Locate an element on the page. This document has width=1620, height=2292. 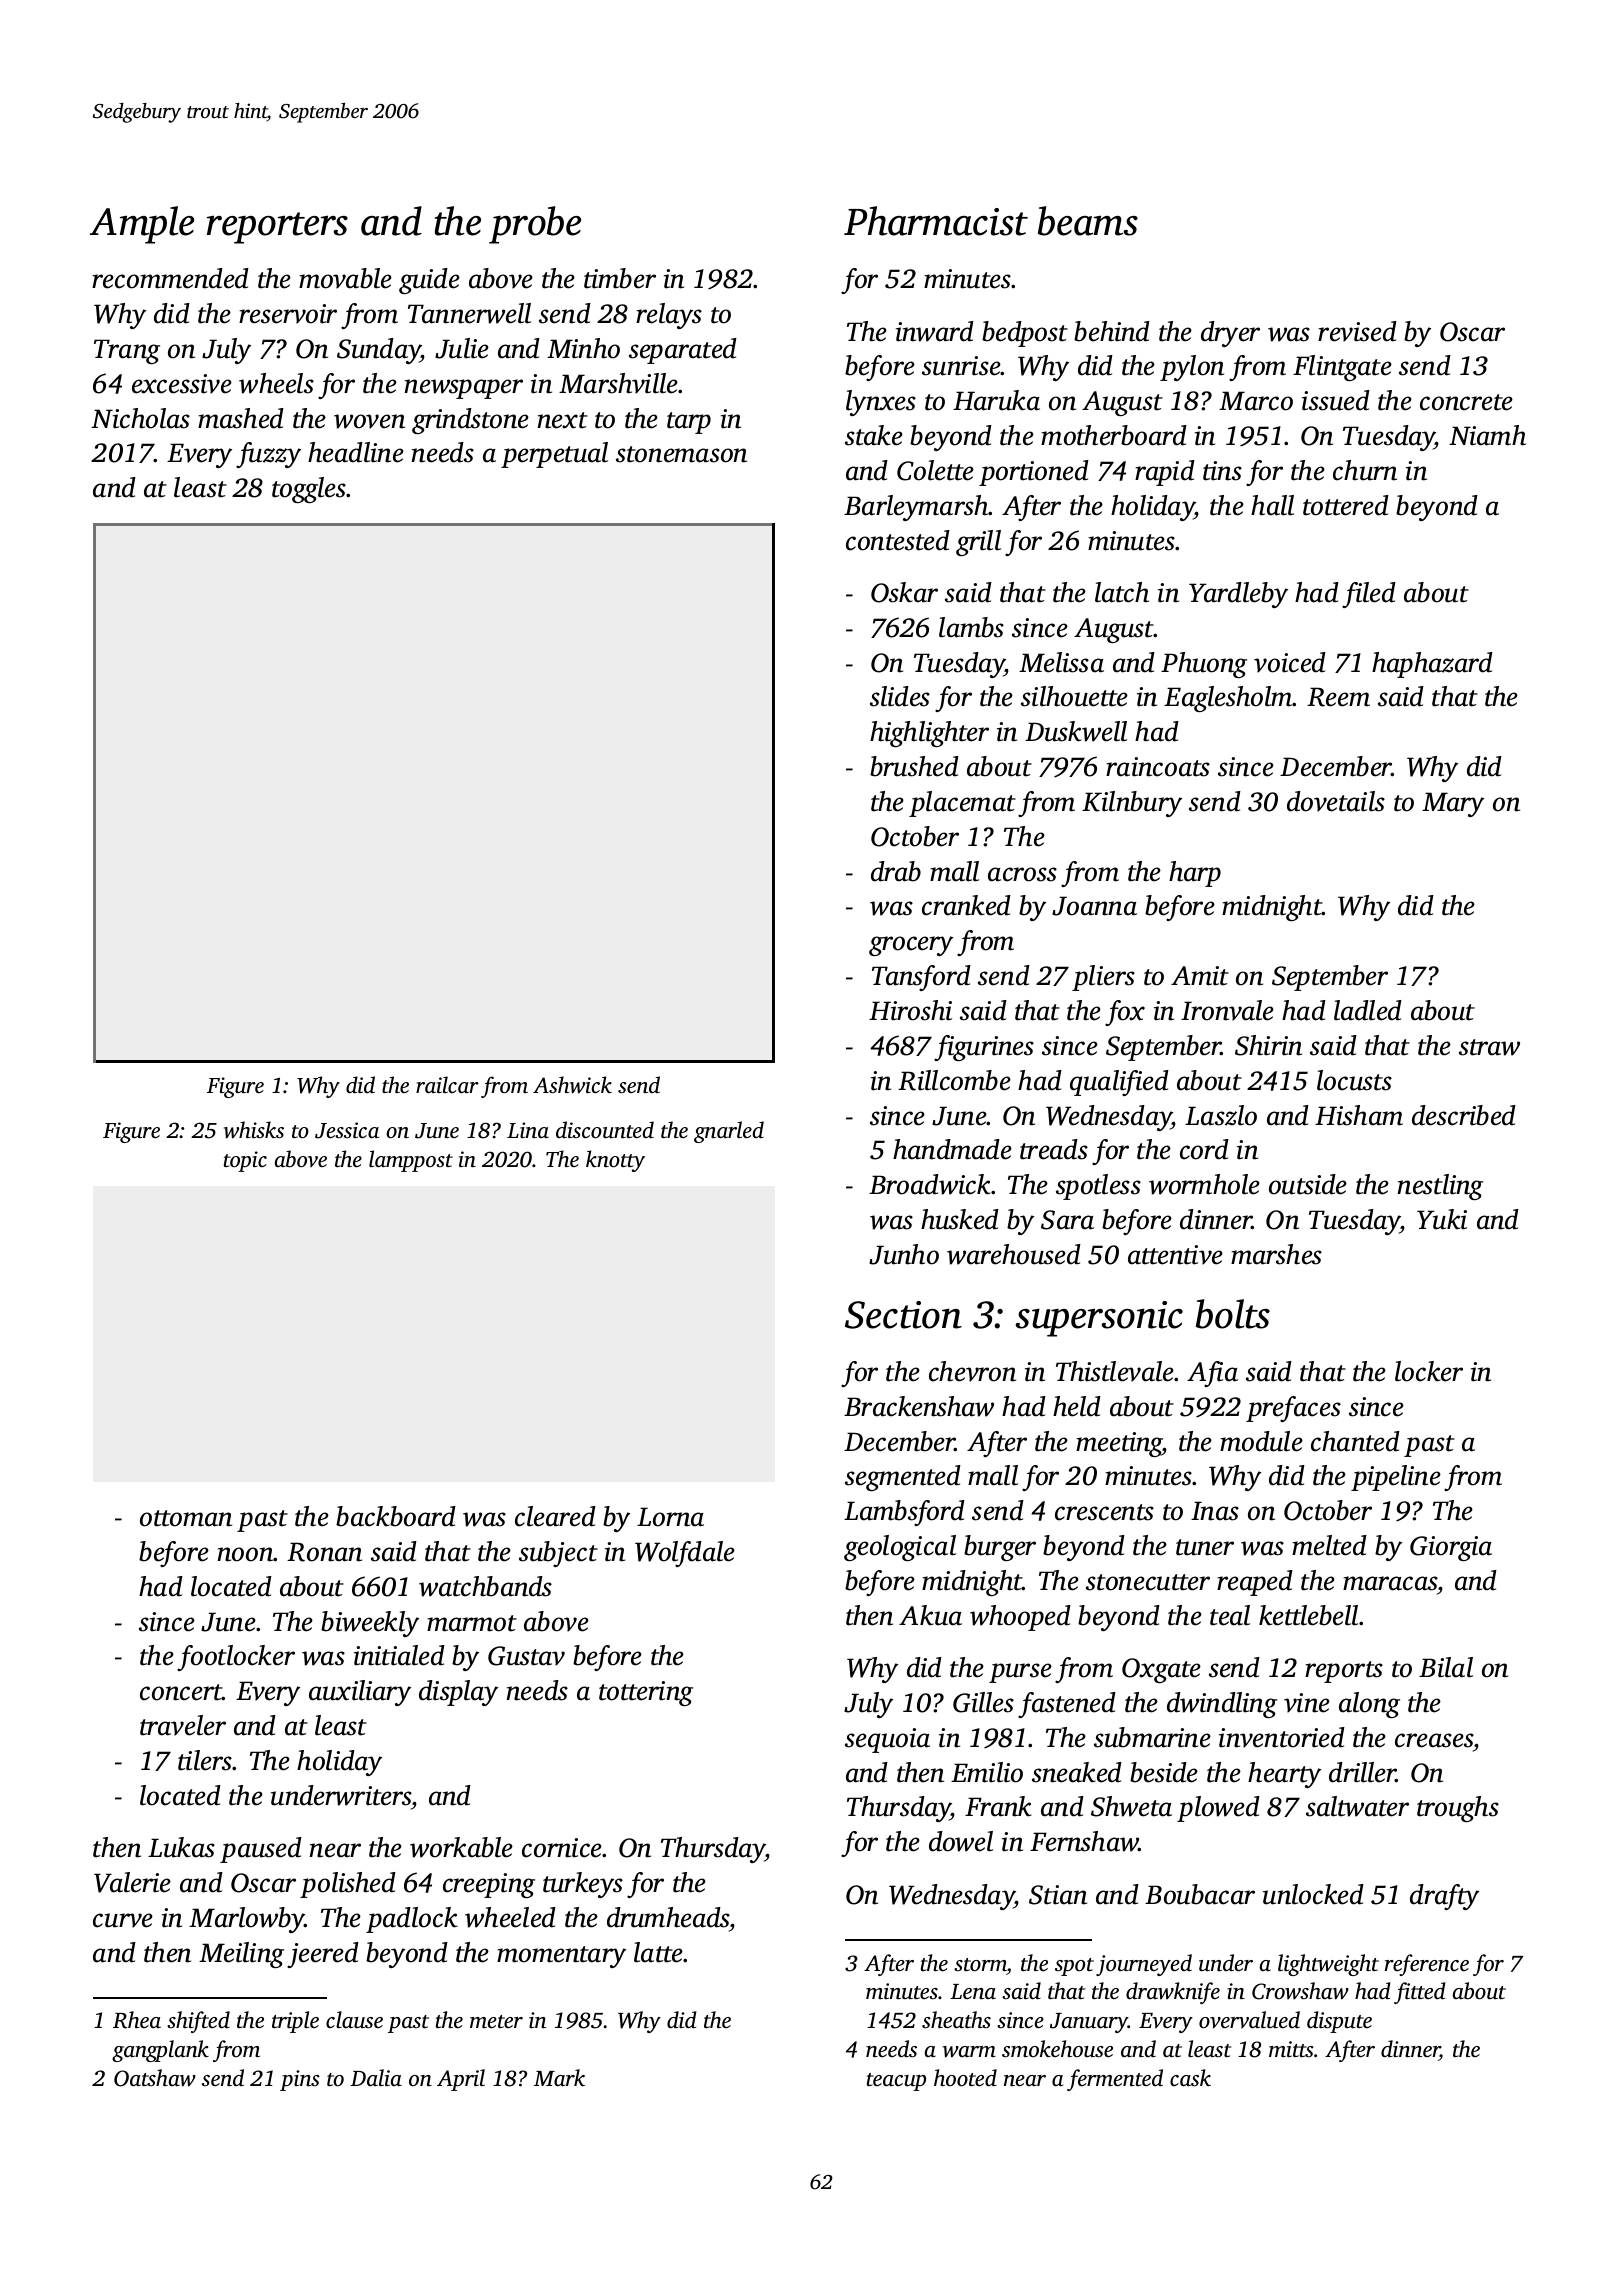
recommended is located at coordinates (170, 278).
